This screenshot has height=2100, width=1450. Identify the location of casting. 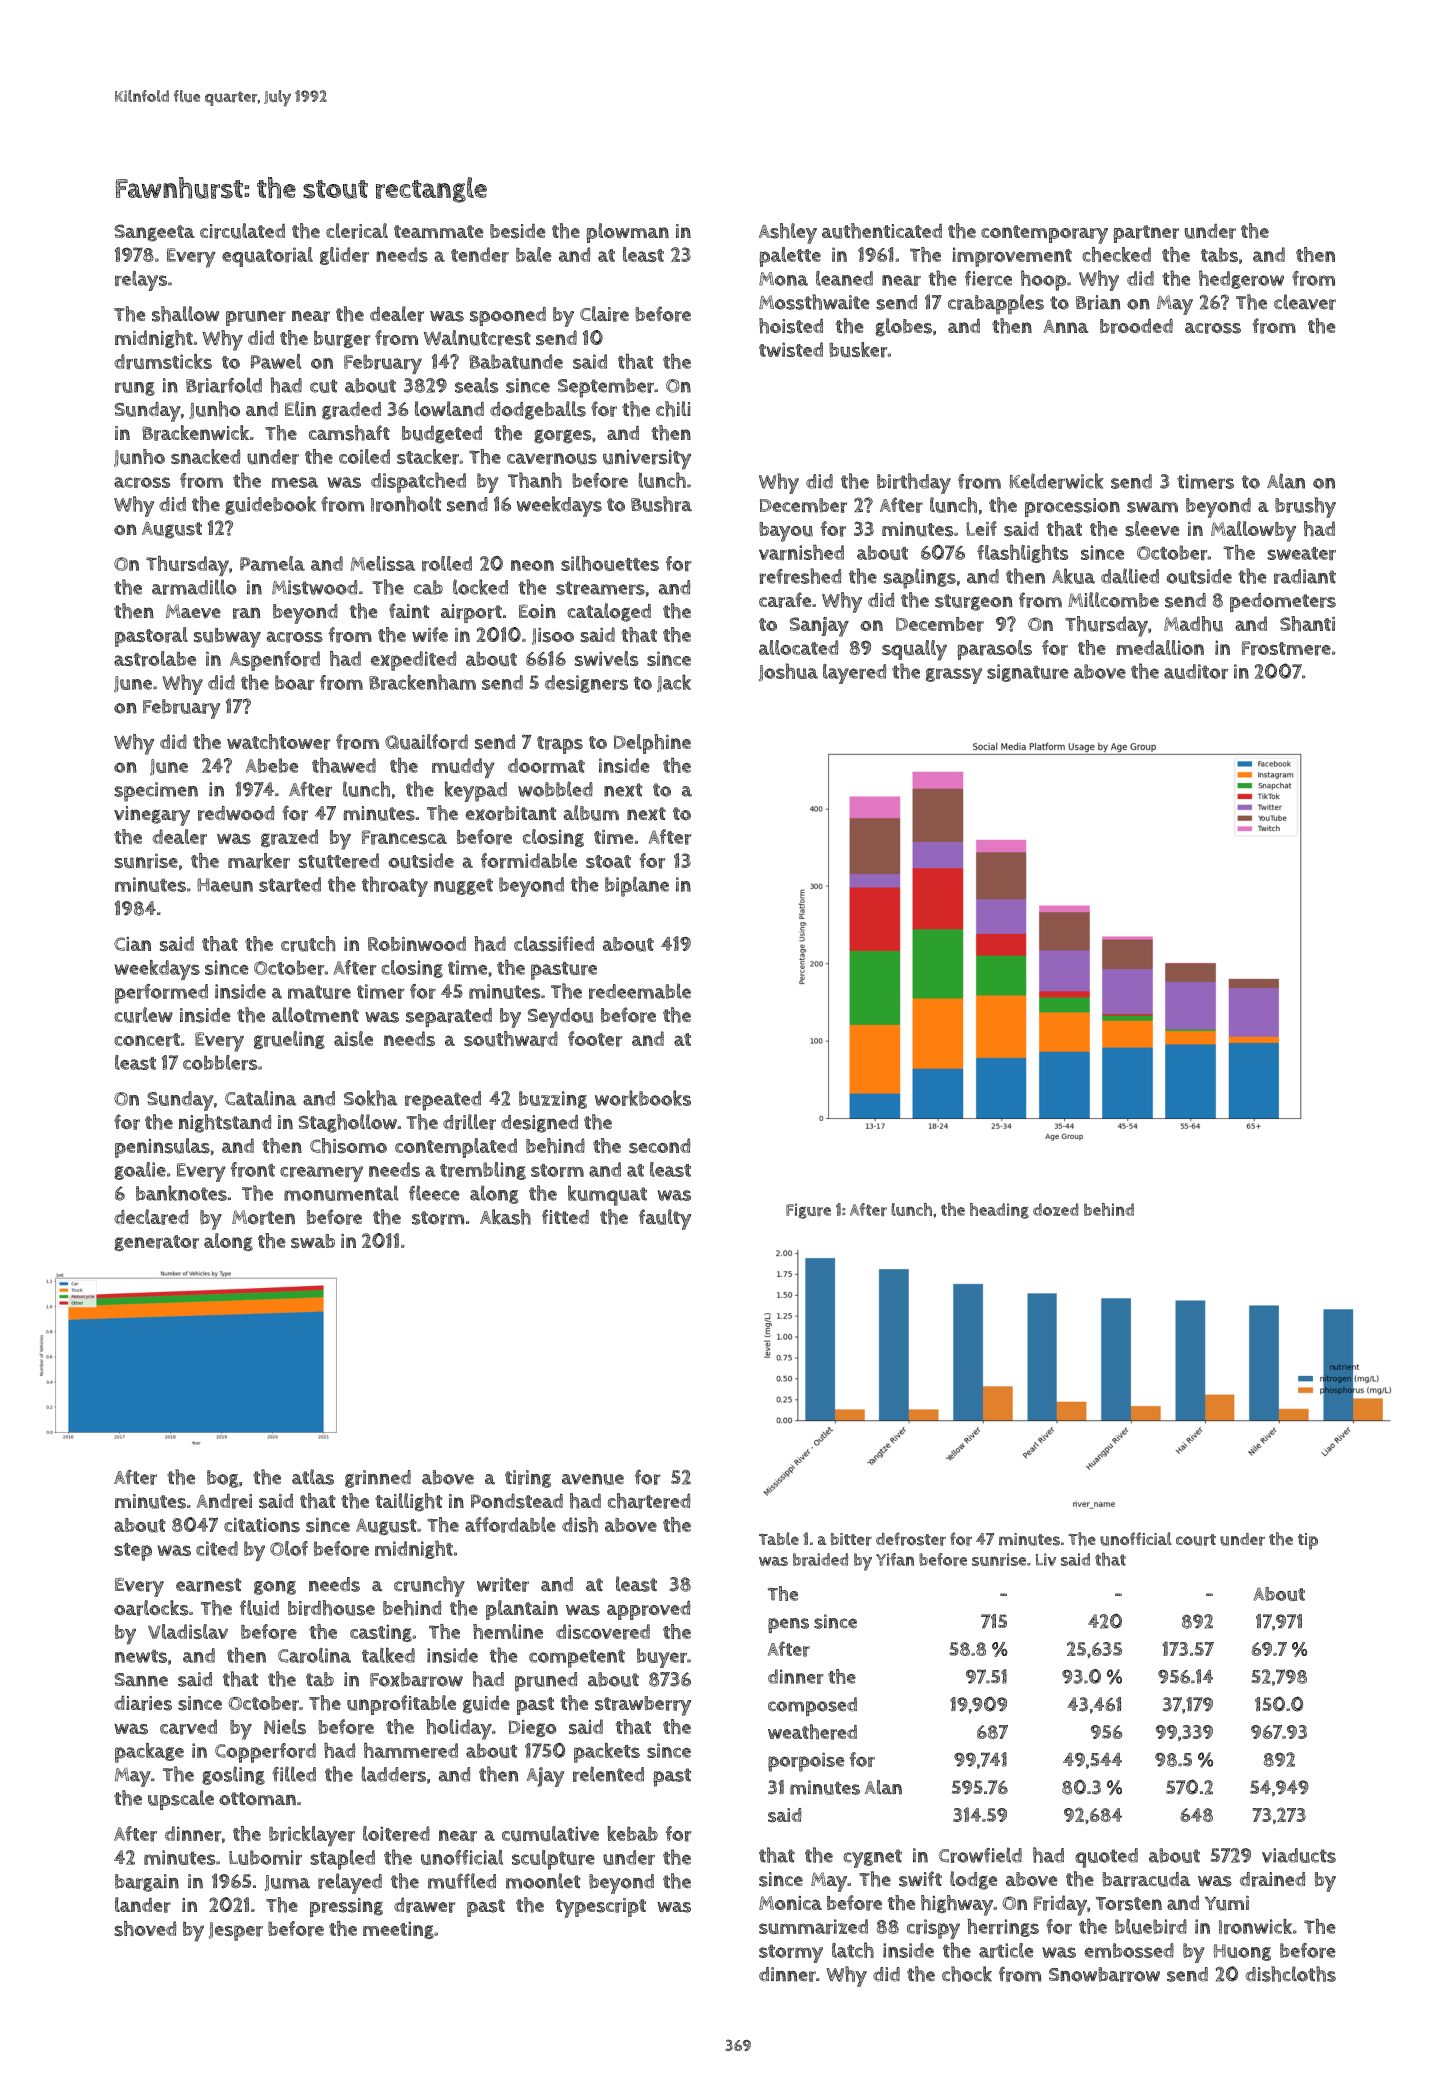
(381, 1633).
